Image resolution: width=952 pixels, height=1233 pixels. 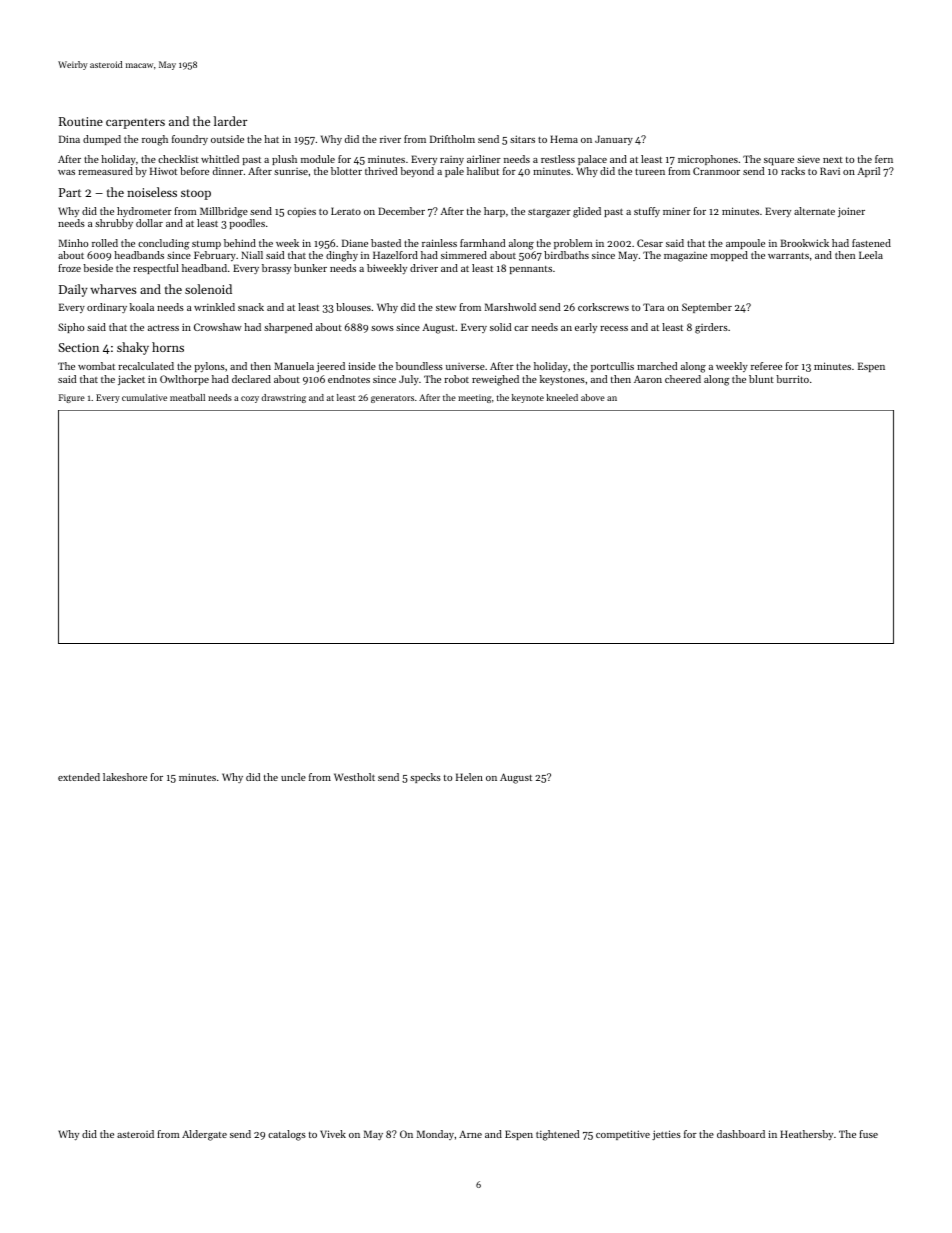 I want to click on larder, so click(x=230, y=121).
